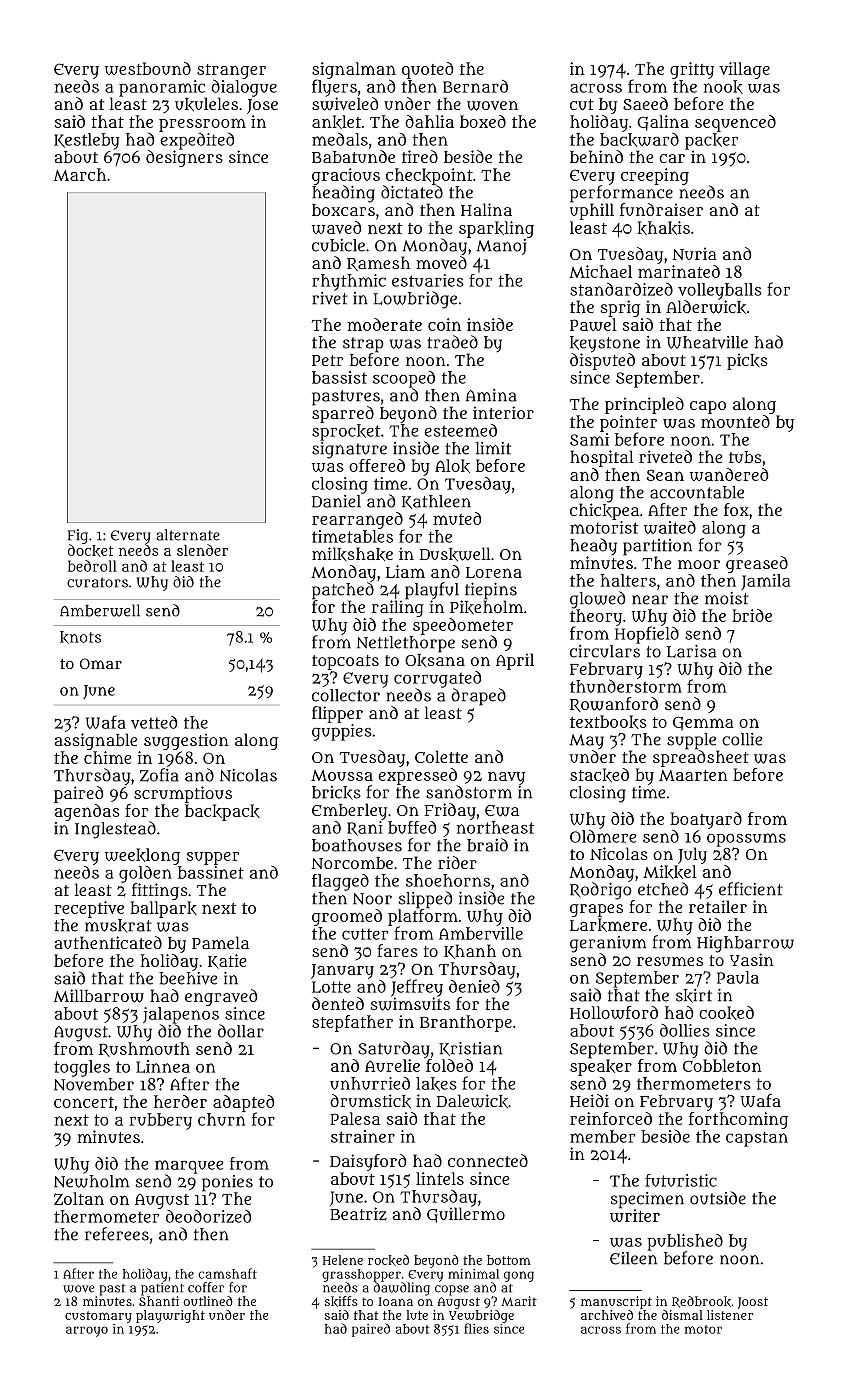 The width and height of the screenshot is (849, 1400). I want to click on esteemed, so click(460, 430).
